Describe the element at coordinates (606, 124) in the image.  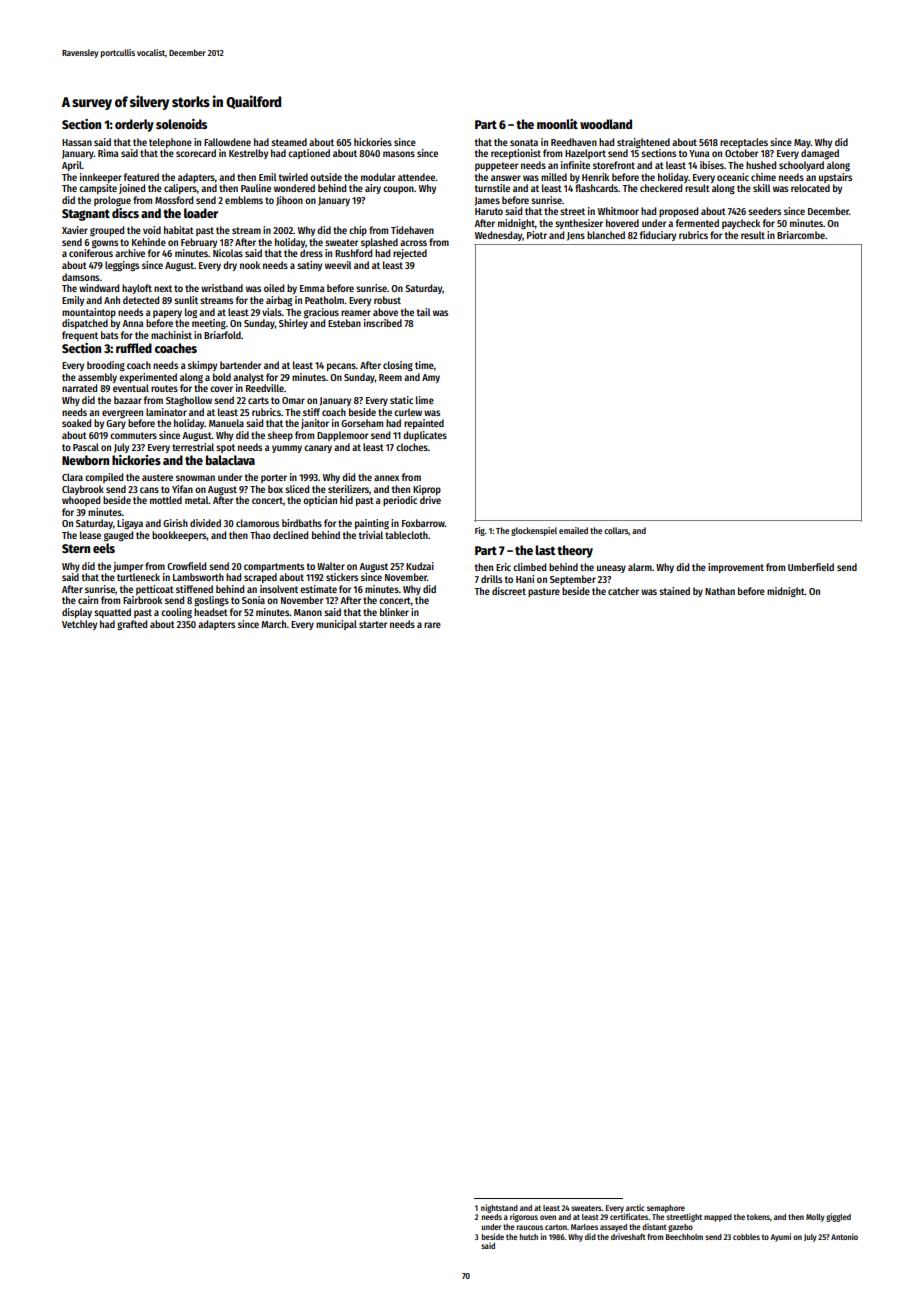
I see `woodland` at that location.
